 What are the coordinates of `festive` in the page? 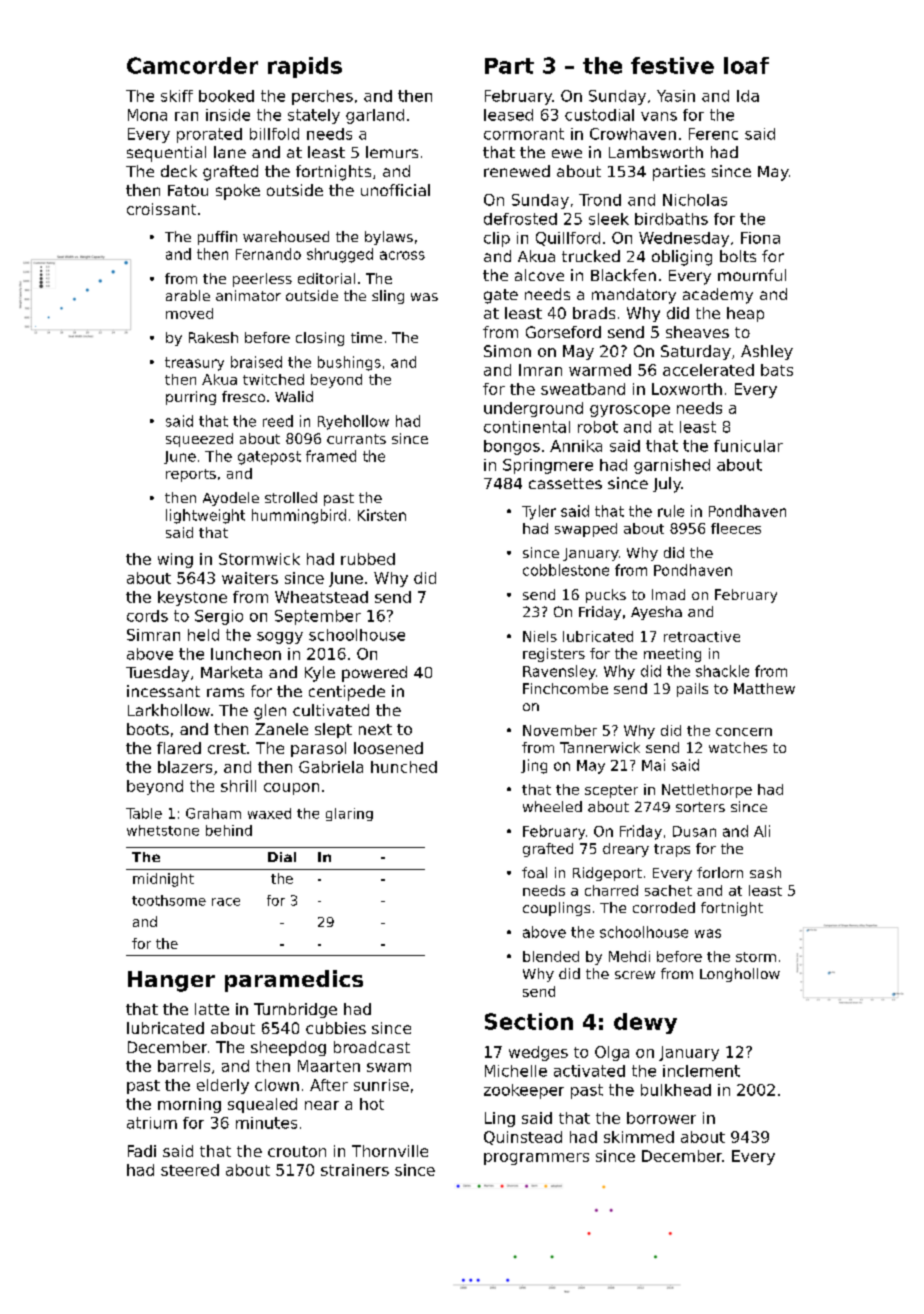 It's located at (672, 65).
